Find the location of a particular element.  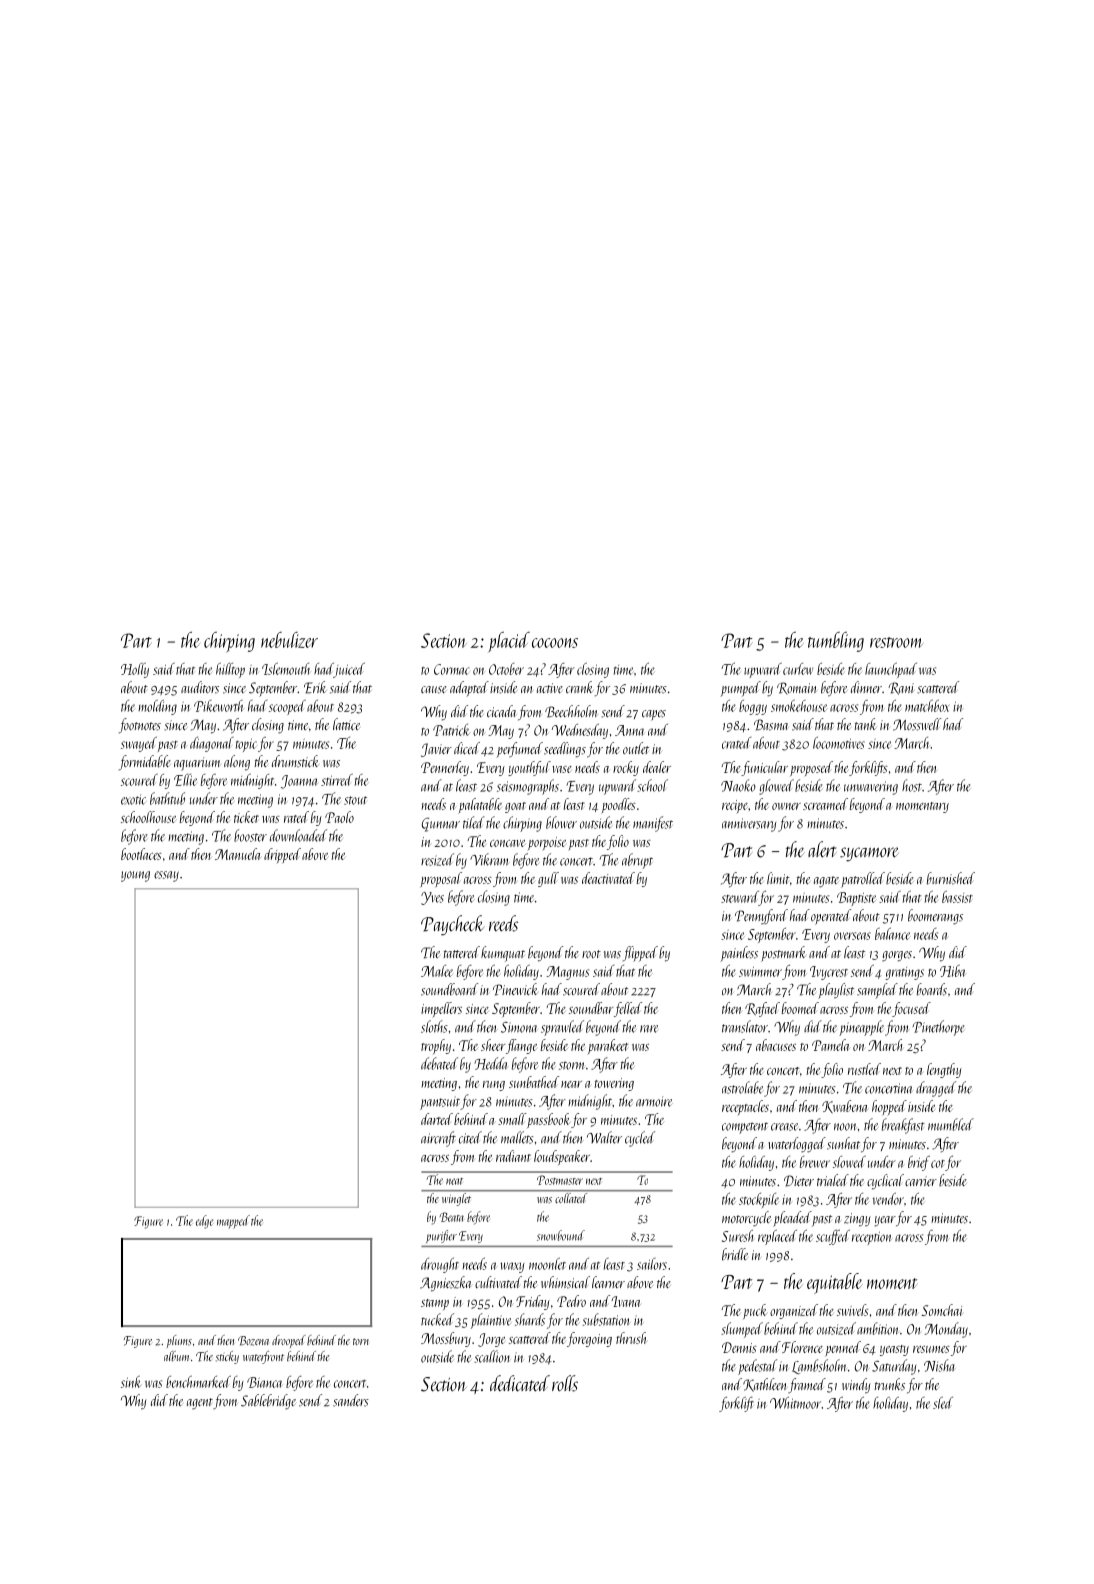

astrolabe is located at coordinates (742, 1087).
